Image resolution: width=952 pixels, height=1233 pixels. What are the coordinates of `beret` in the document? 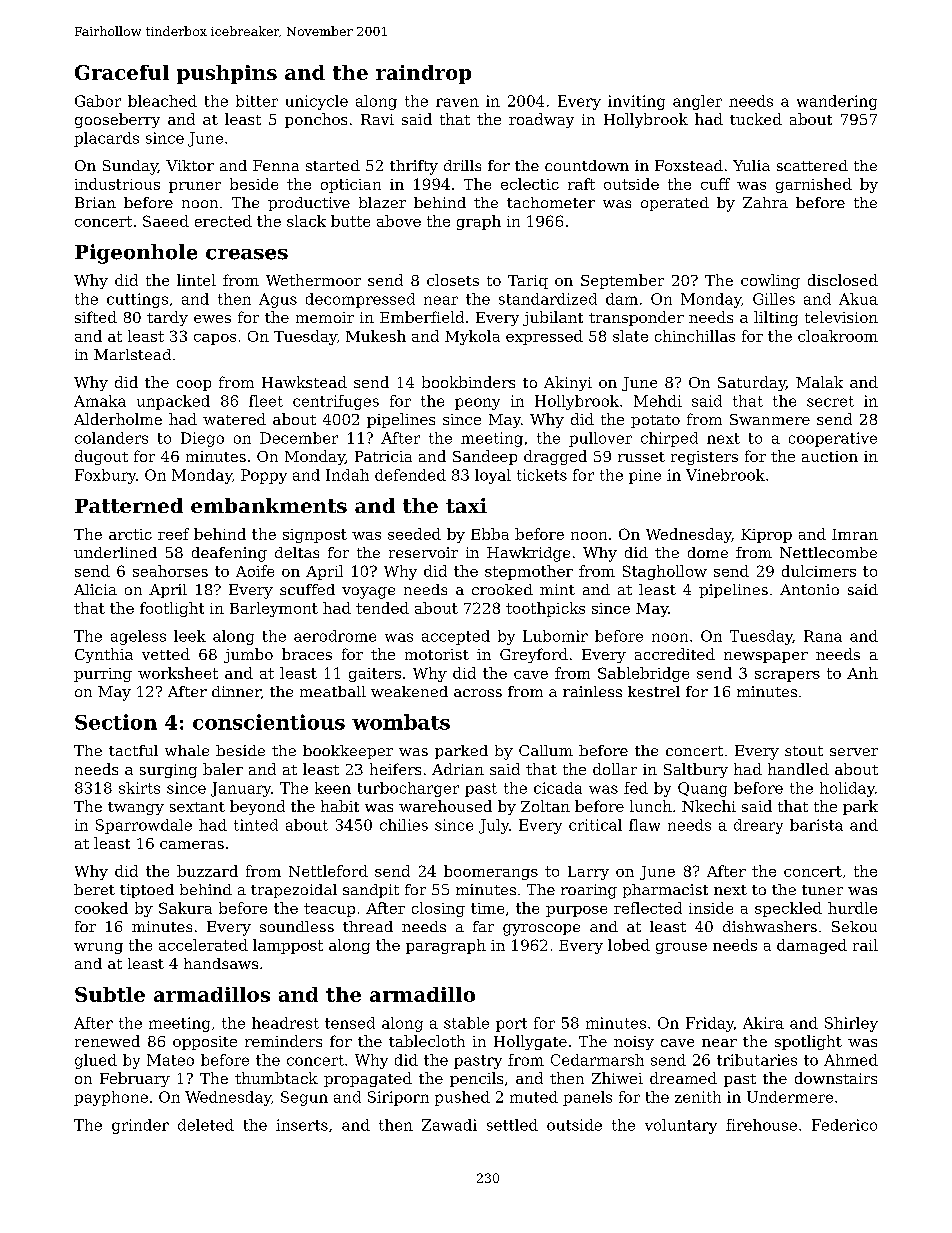 It's located at (94, 889).
